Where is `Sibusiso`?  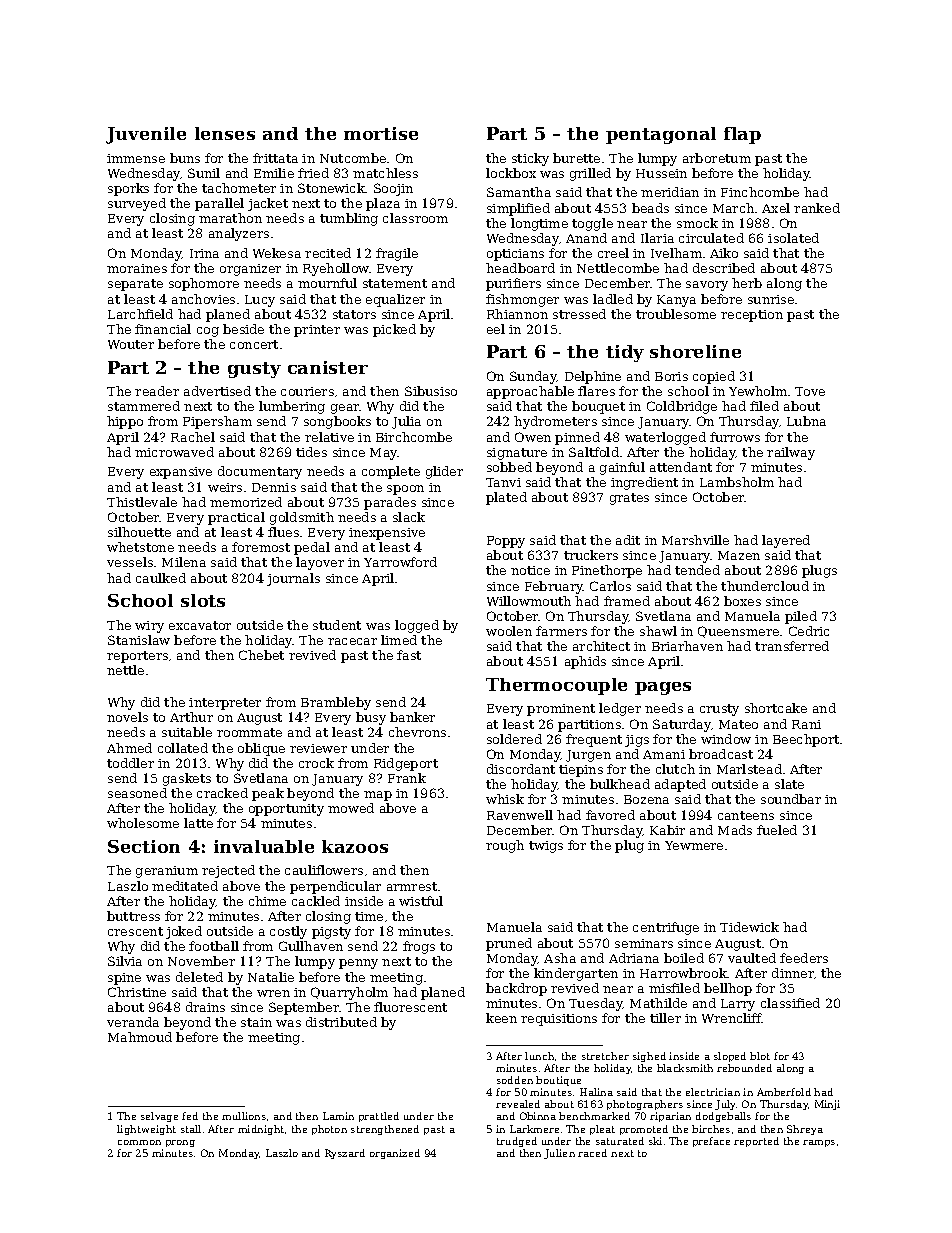
Sibusiso is located at coordinates (431, 391).
